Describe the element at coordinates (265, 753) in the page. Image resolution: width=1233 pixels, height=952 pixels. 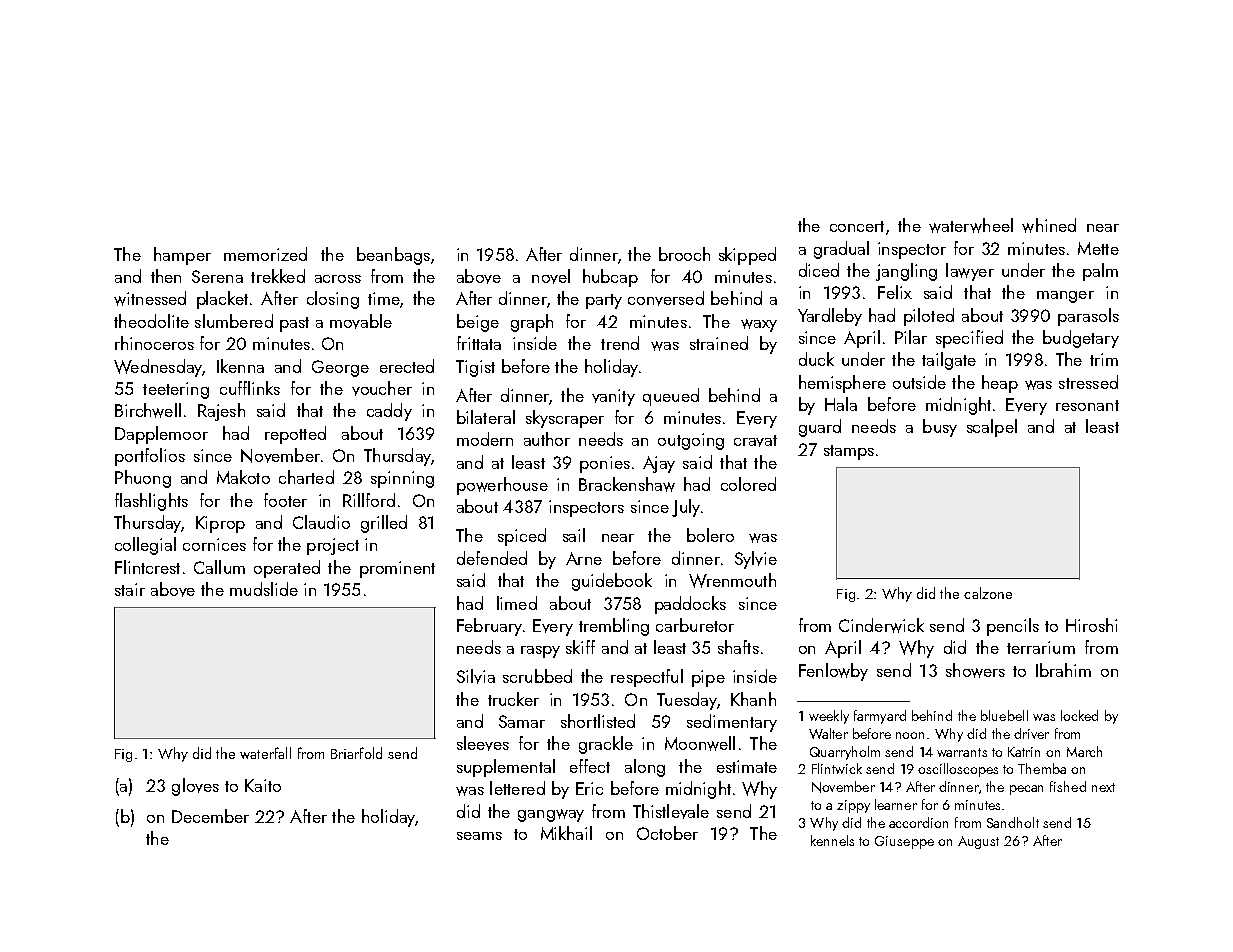
I see `waterfall` at that location.
